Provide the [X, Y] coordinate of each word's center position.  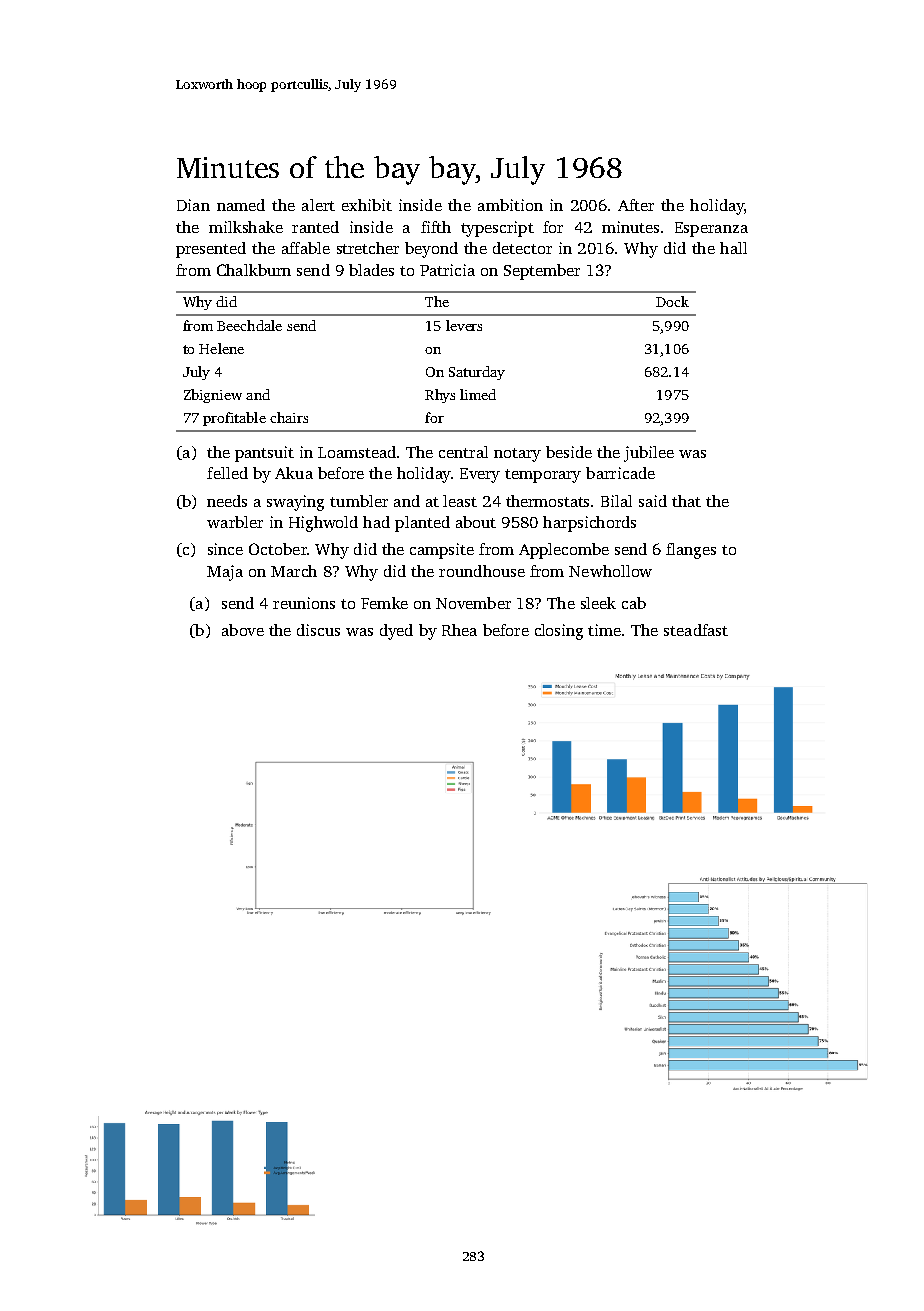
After [636, 205]
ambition [510, 205]
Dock [672, 301]
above [243, 630]
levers [464, 325]
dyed [396, 632]
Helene [221, 348]
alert [318, 205]
